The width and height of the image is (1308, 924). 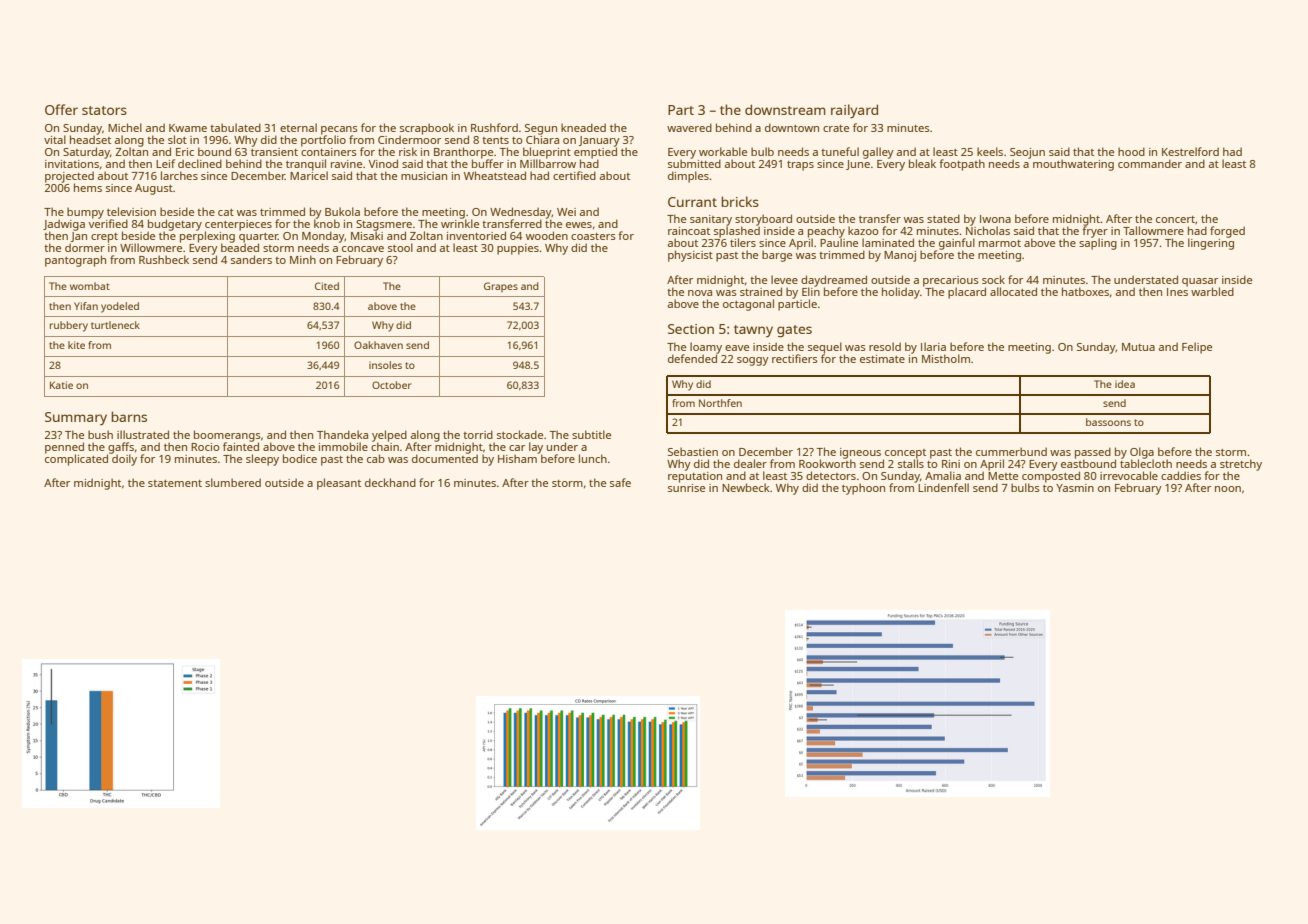 I want to click on Kestrelford, so click(x=1190, y=151).
